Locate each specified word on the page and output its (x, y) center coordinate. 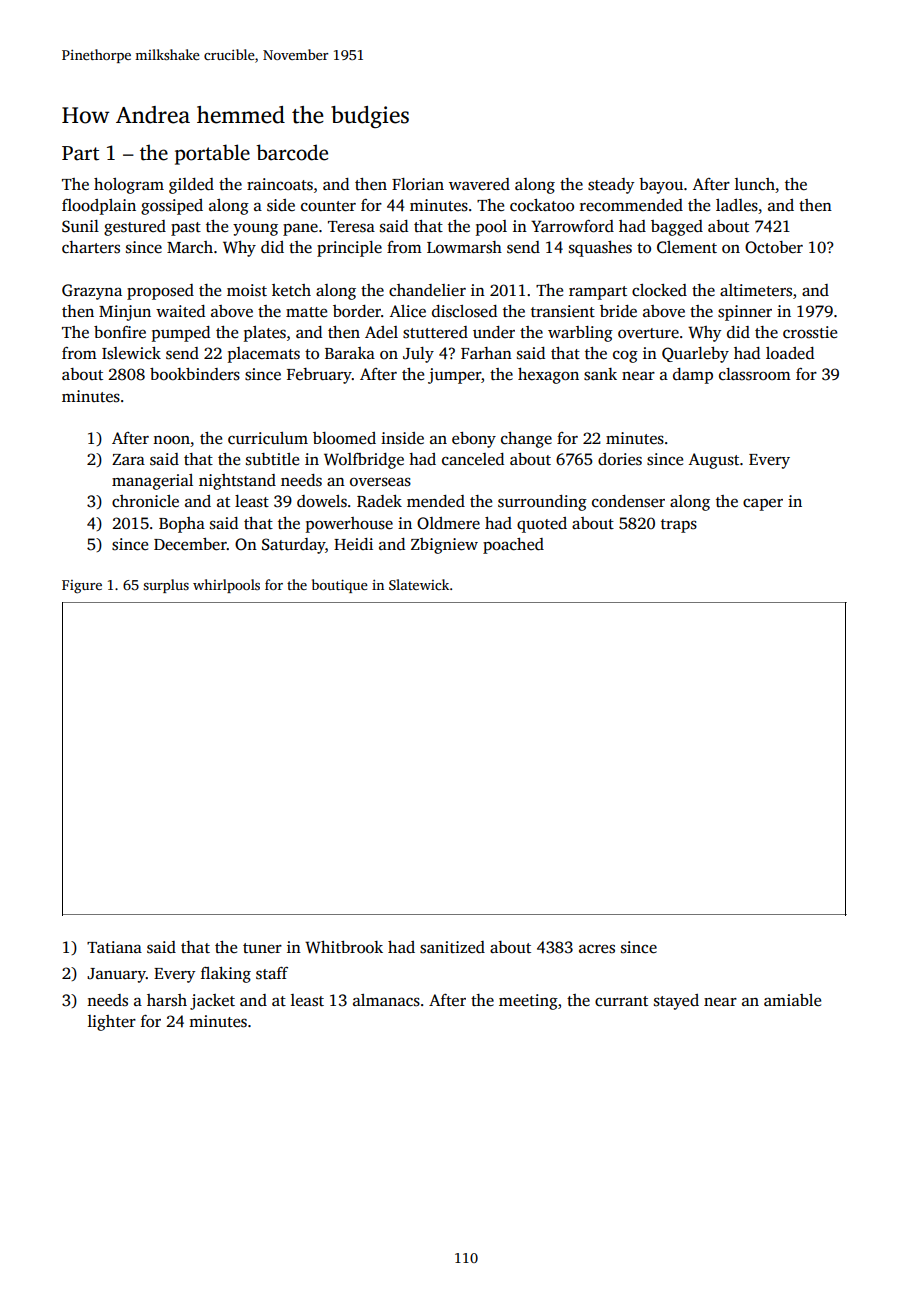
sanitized (452, 947)
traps (679, 526)
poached (513, 546)
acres (597, 949)
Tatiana (114, 947)
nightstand (237, 482)
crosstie (810, 332)
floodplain (99, 207)
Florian (418, 184)
